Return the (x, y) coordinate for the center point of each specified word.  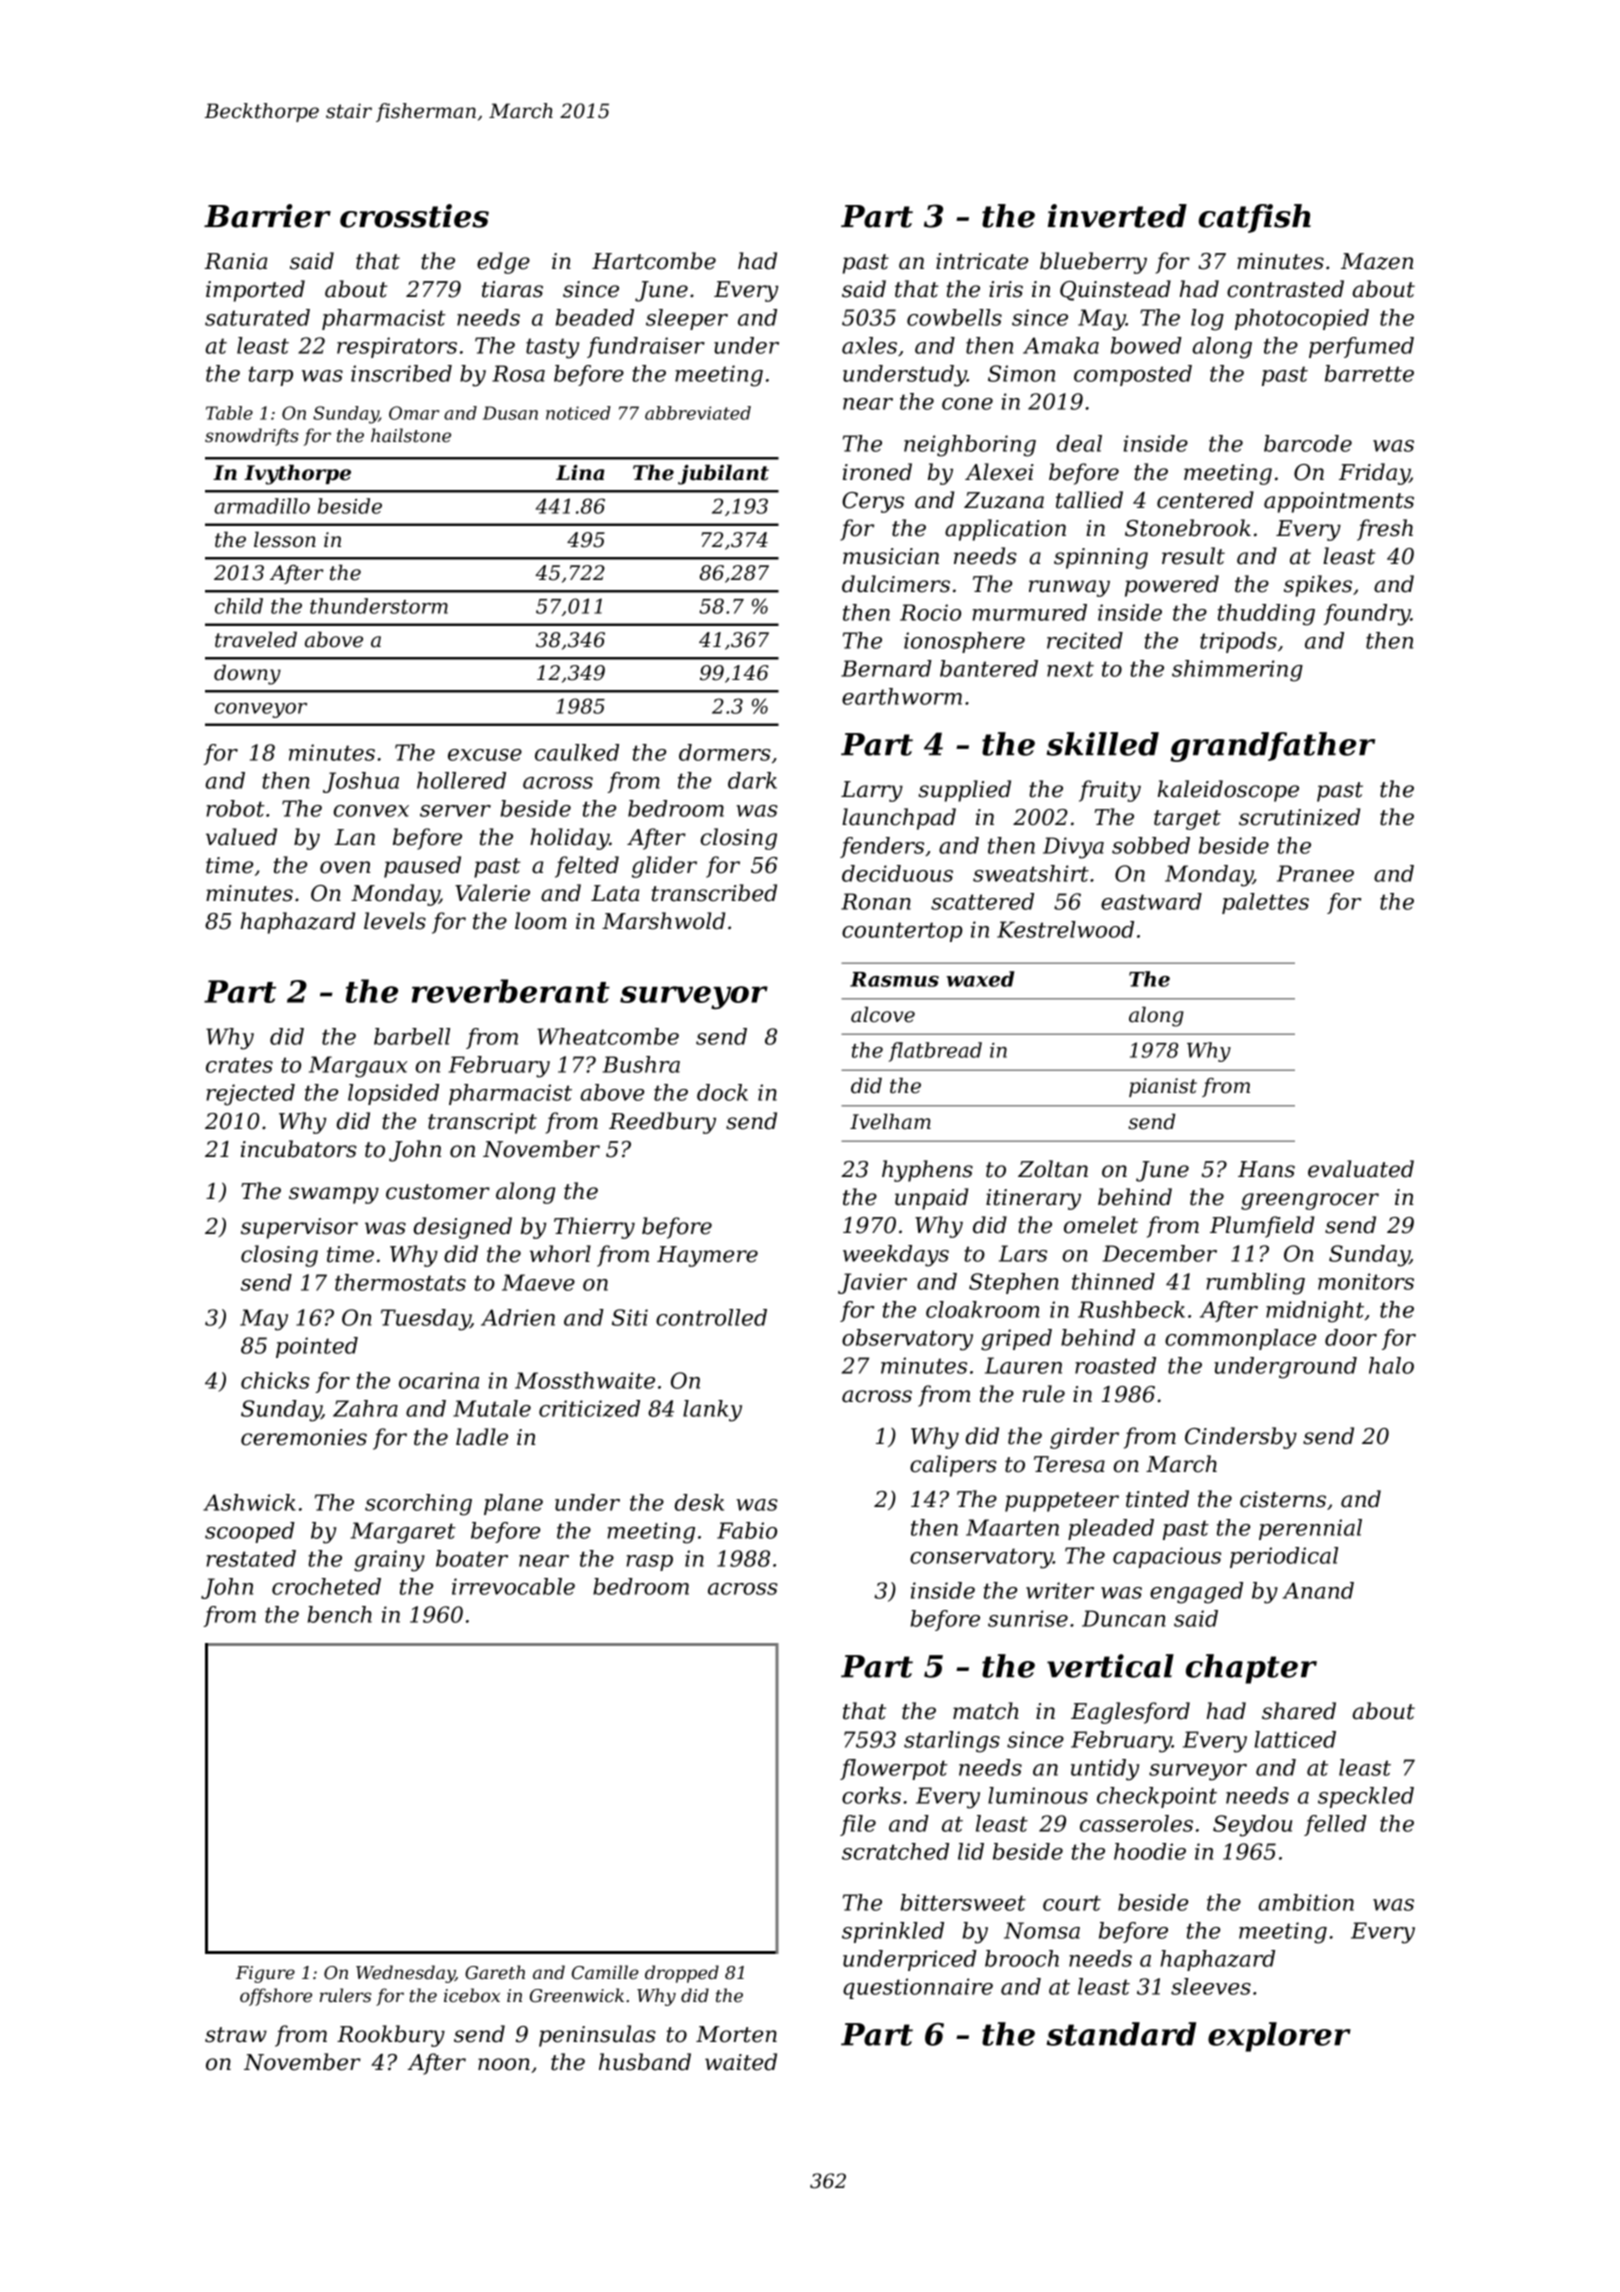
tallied (1089, 500)
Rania (235, 261)
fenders (882, 847)
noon (504, 2064)
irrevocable (513, 1586)
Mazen (1377, 261)
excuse (485, 755)
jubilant (723, 475)
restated (251, 1558)
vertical (1110, 1666)
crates (239, 1065)
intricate (982, 261)
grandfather (1272, 747)
